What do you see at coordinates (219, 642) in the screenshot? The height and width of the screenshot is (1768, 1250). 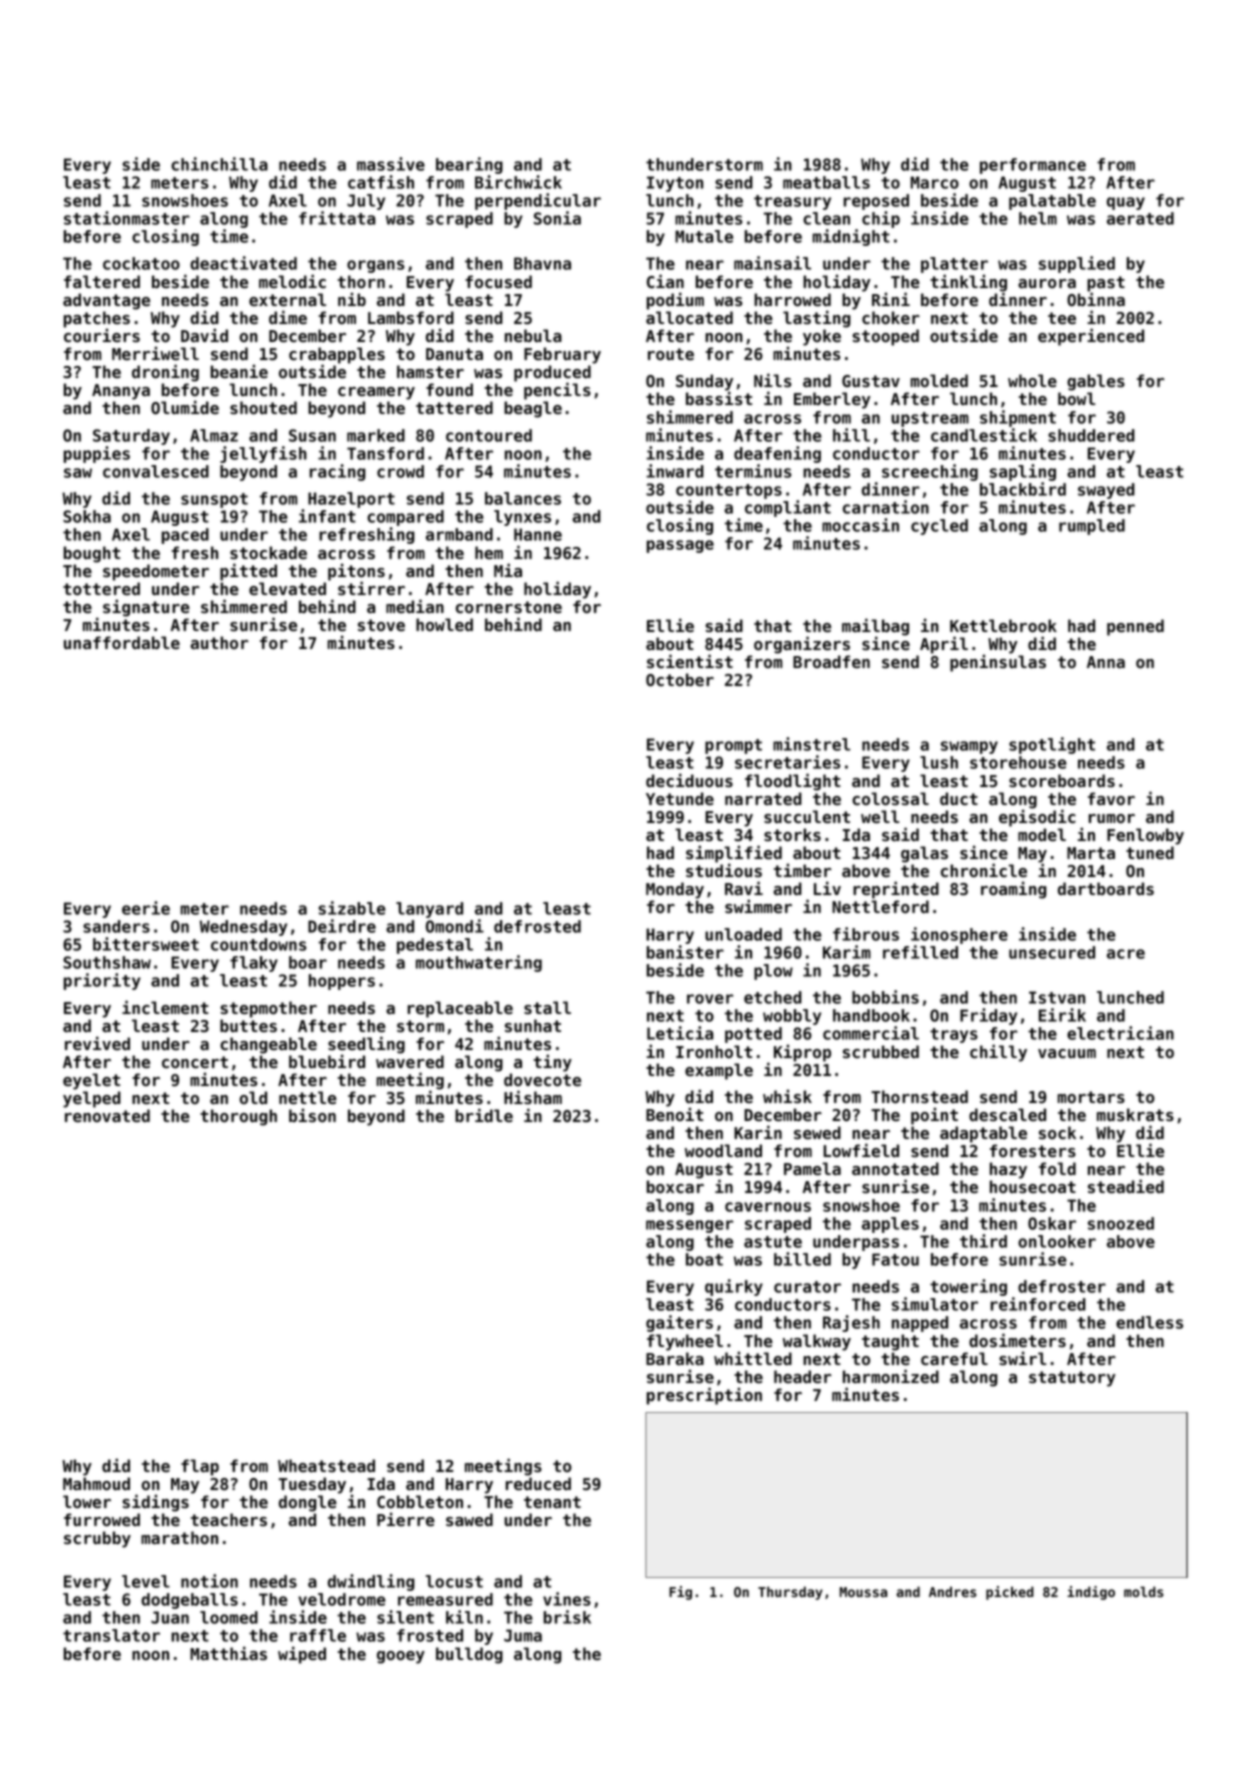 I see `author` at bounding box center [219, 642].
